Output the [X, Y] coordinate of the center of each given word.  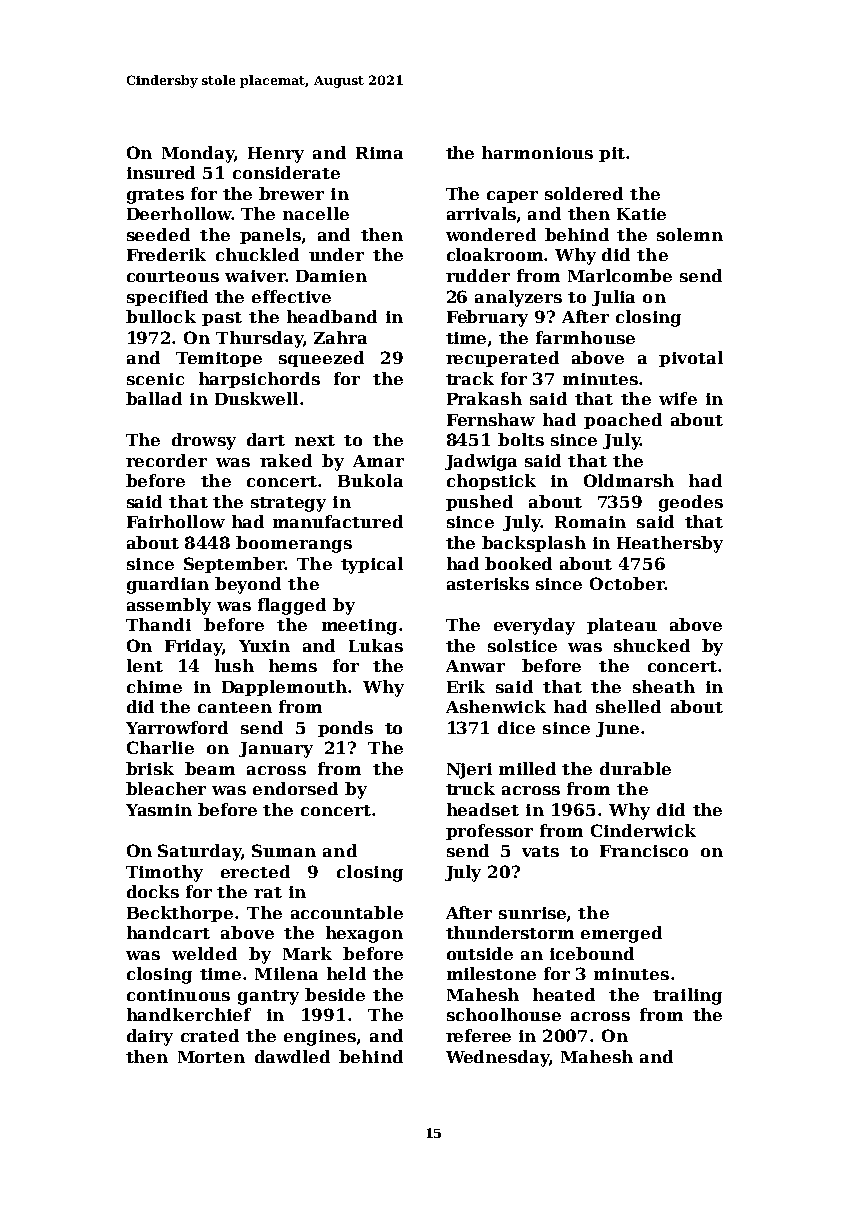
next [315, 440]
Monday [198, 154]
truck [470, 788]
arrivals [481, 213]
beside [335, 994]
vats [540, 851]
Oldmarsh [629, 480]
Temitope [219, 359]
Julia [613, 298]
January [276, 750]
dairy [150, 1037]
